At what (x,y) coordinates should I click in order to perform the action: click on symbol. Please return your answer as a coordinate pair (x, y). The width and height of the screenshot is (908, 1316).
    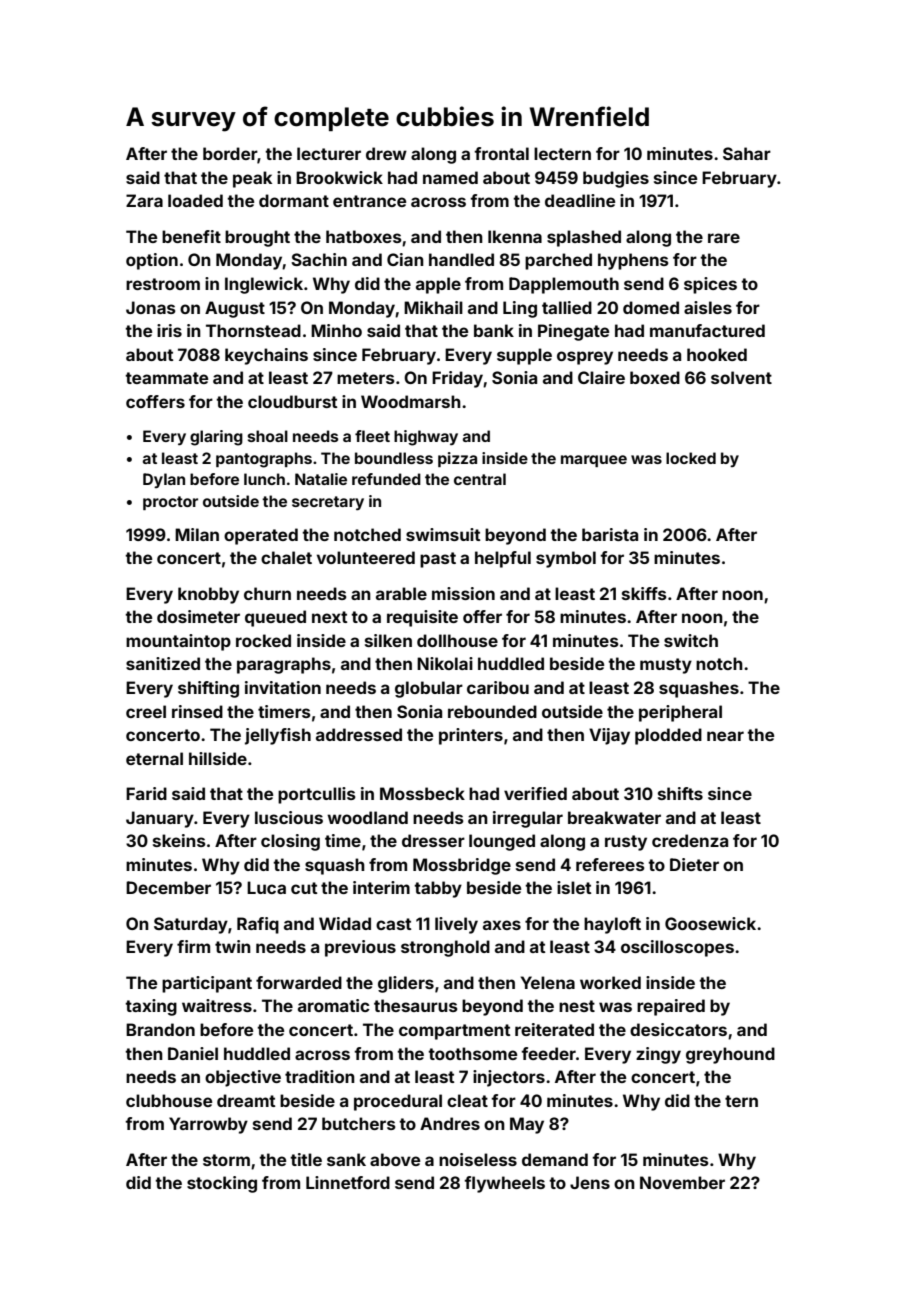
    Looking at the image, I should click on (566, 559).
